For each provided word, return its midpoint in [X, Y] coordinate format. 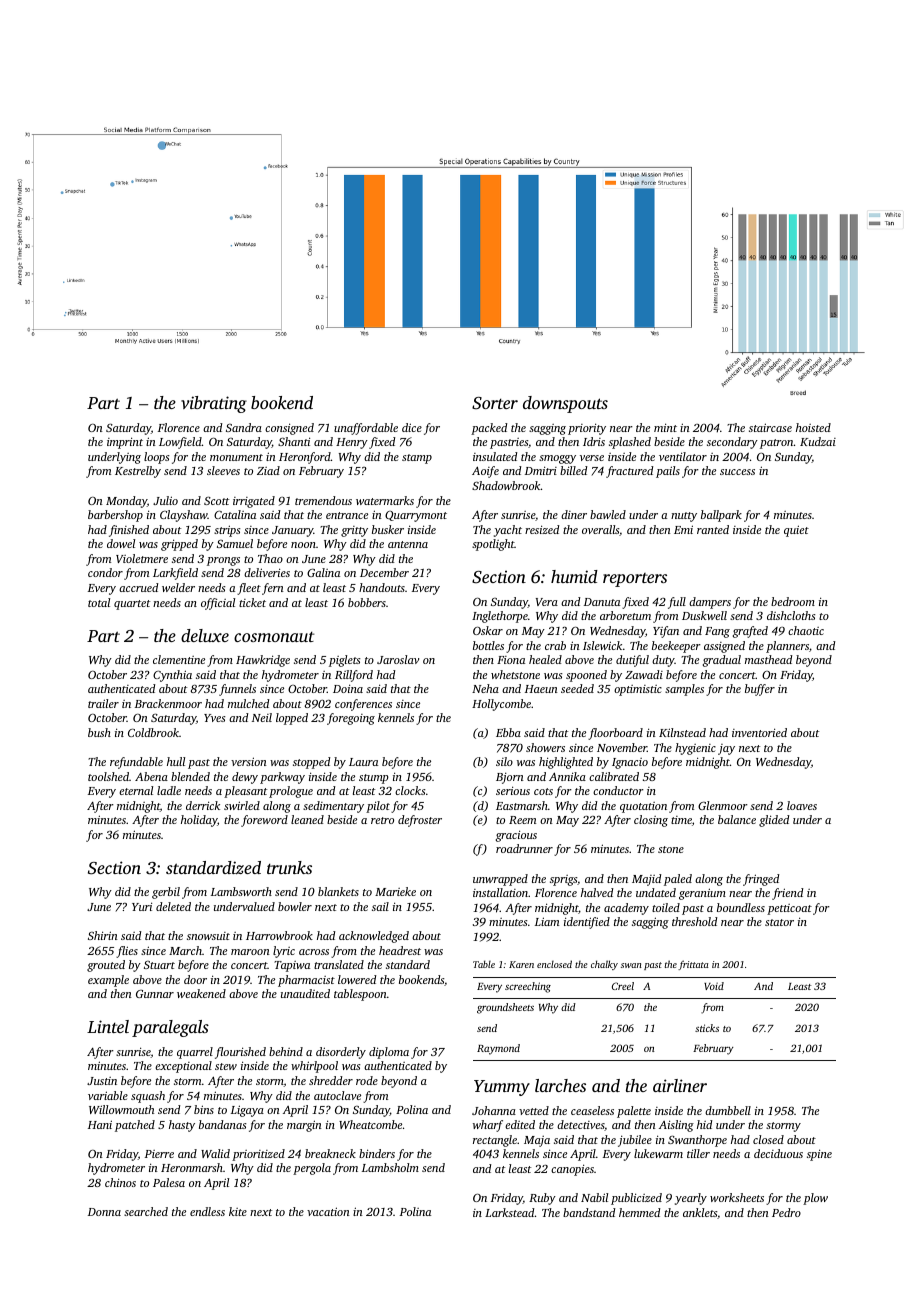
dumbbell [728, 1110]
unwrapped [500, 880]
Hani [100, 1124]
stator [779, 922]
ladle [169, 790]
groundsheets [505, 1008]
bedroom [793, 601]
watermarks [385, 500]
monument [236, 457]
